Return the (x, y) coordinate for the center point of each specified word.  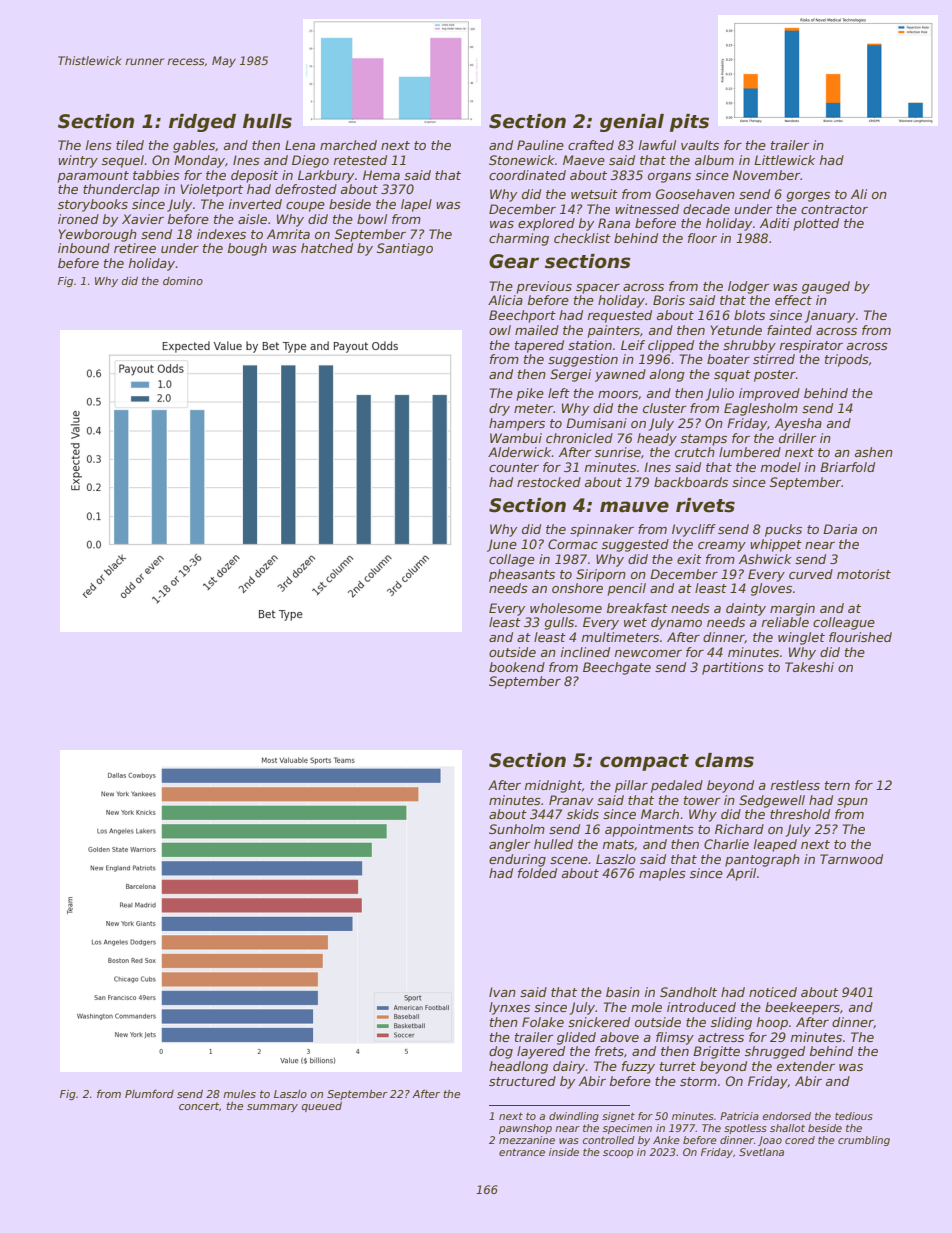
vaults (700, 145)
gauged (826, 287)
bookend (517, 667)
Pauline (540, 145)
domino (183, 281)
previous (544, 287)
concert (199, 1106)
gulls (559, 623)
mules (239, 1094)
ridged (202, 123)
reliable (785, 622)
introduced (701, 1007)
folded (537, 873)
